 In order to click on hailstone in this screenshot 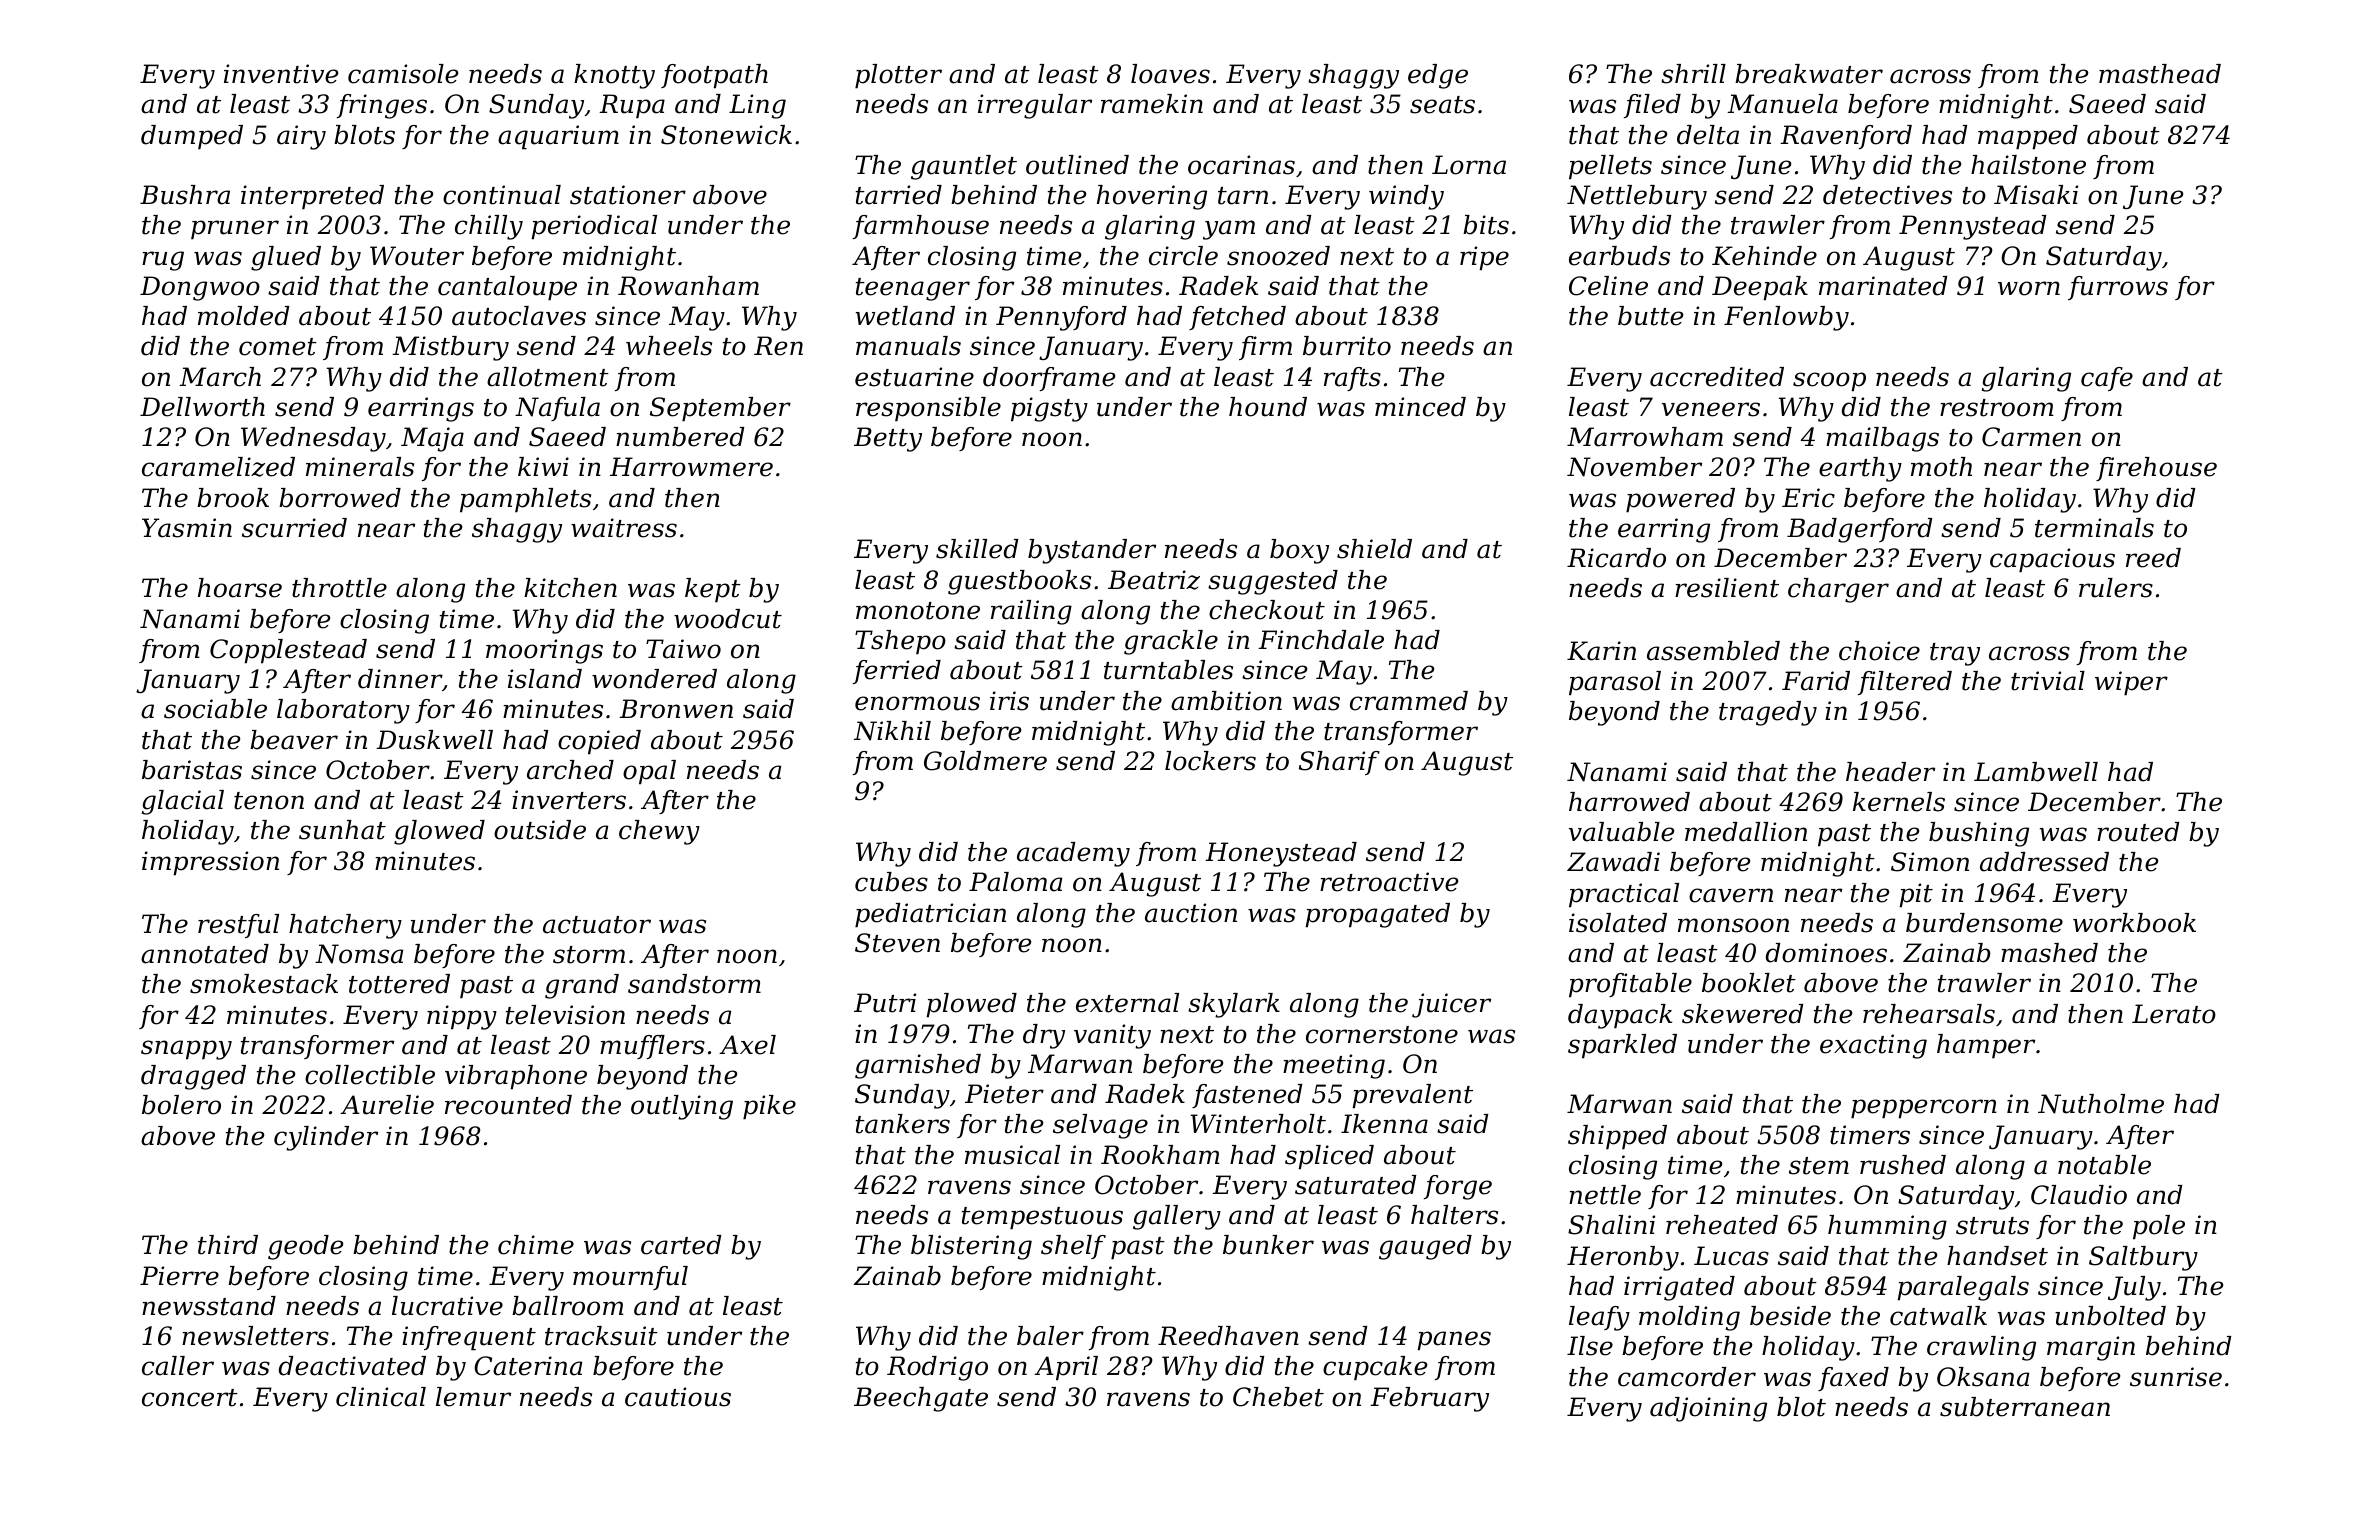, I will do `click(2028, 165)`.
